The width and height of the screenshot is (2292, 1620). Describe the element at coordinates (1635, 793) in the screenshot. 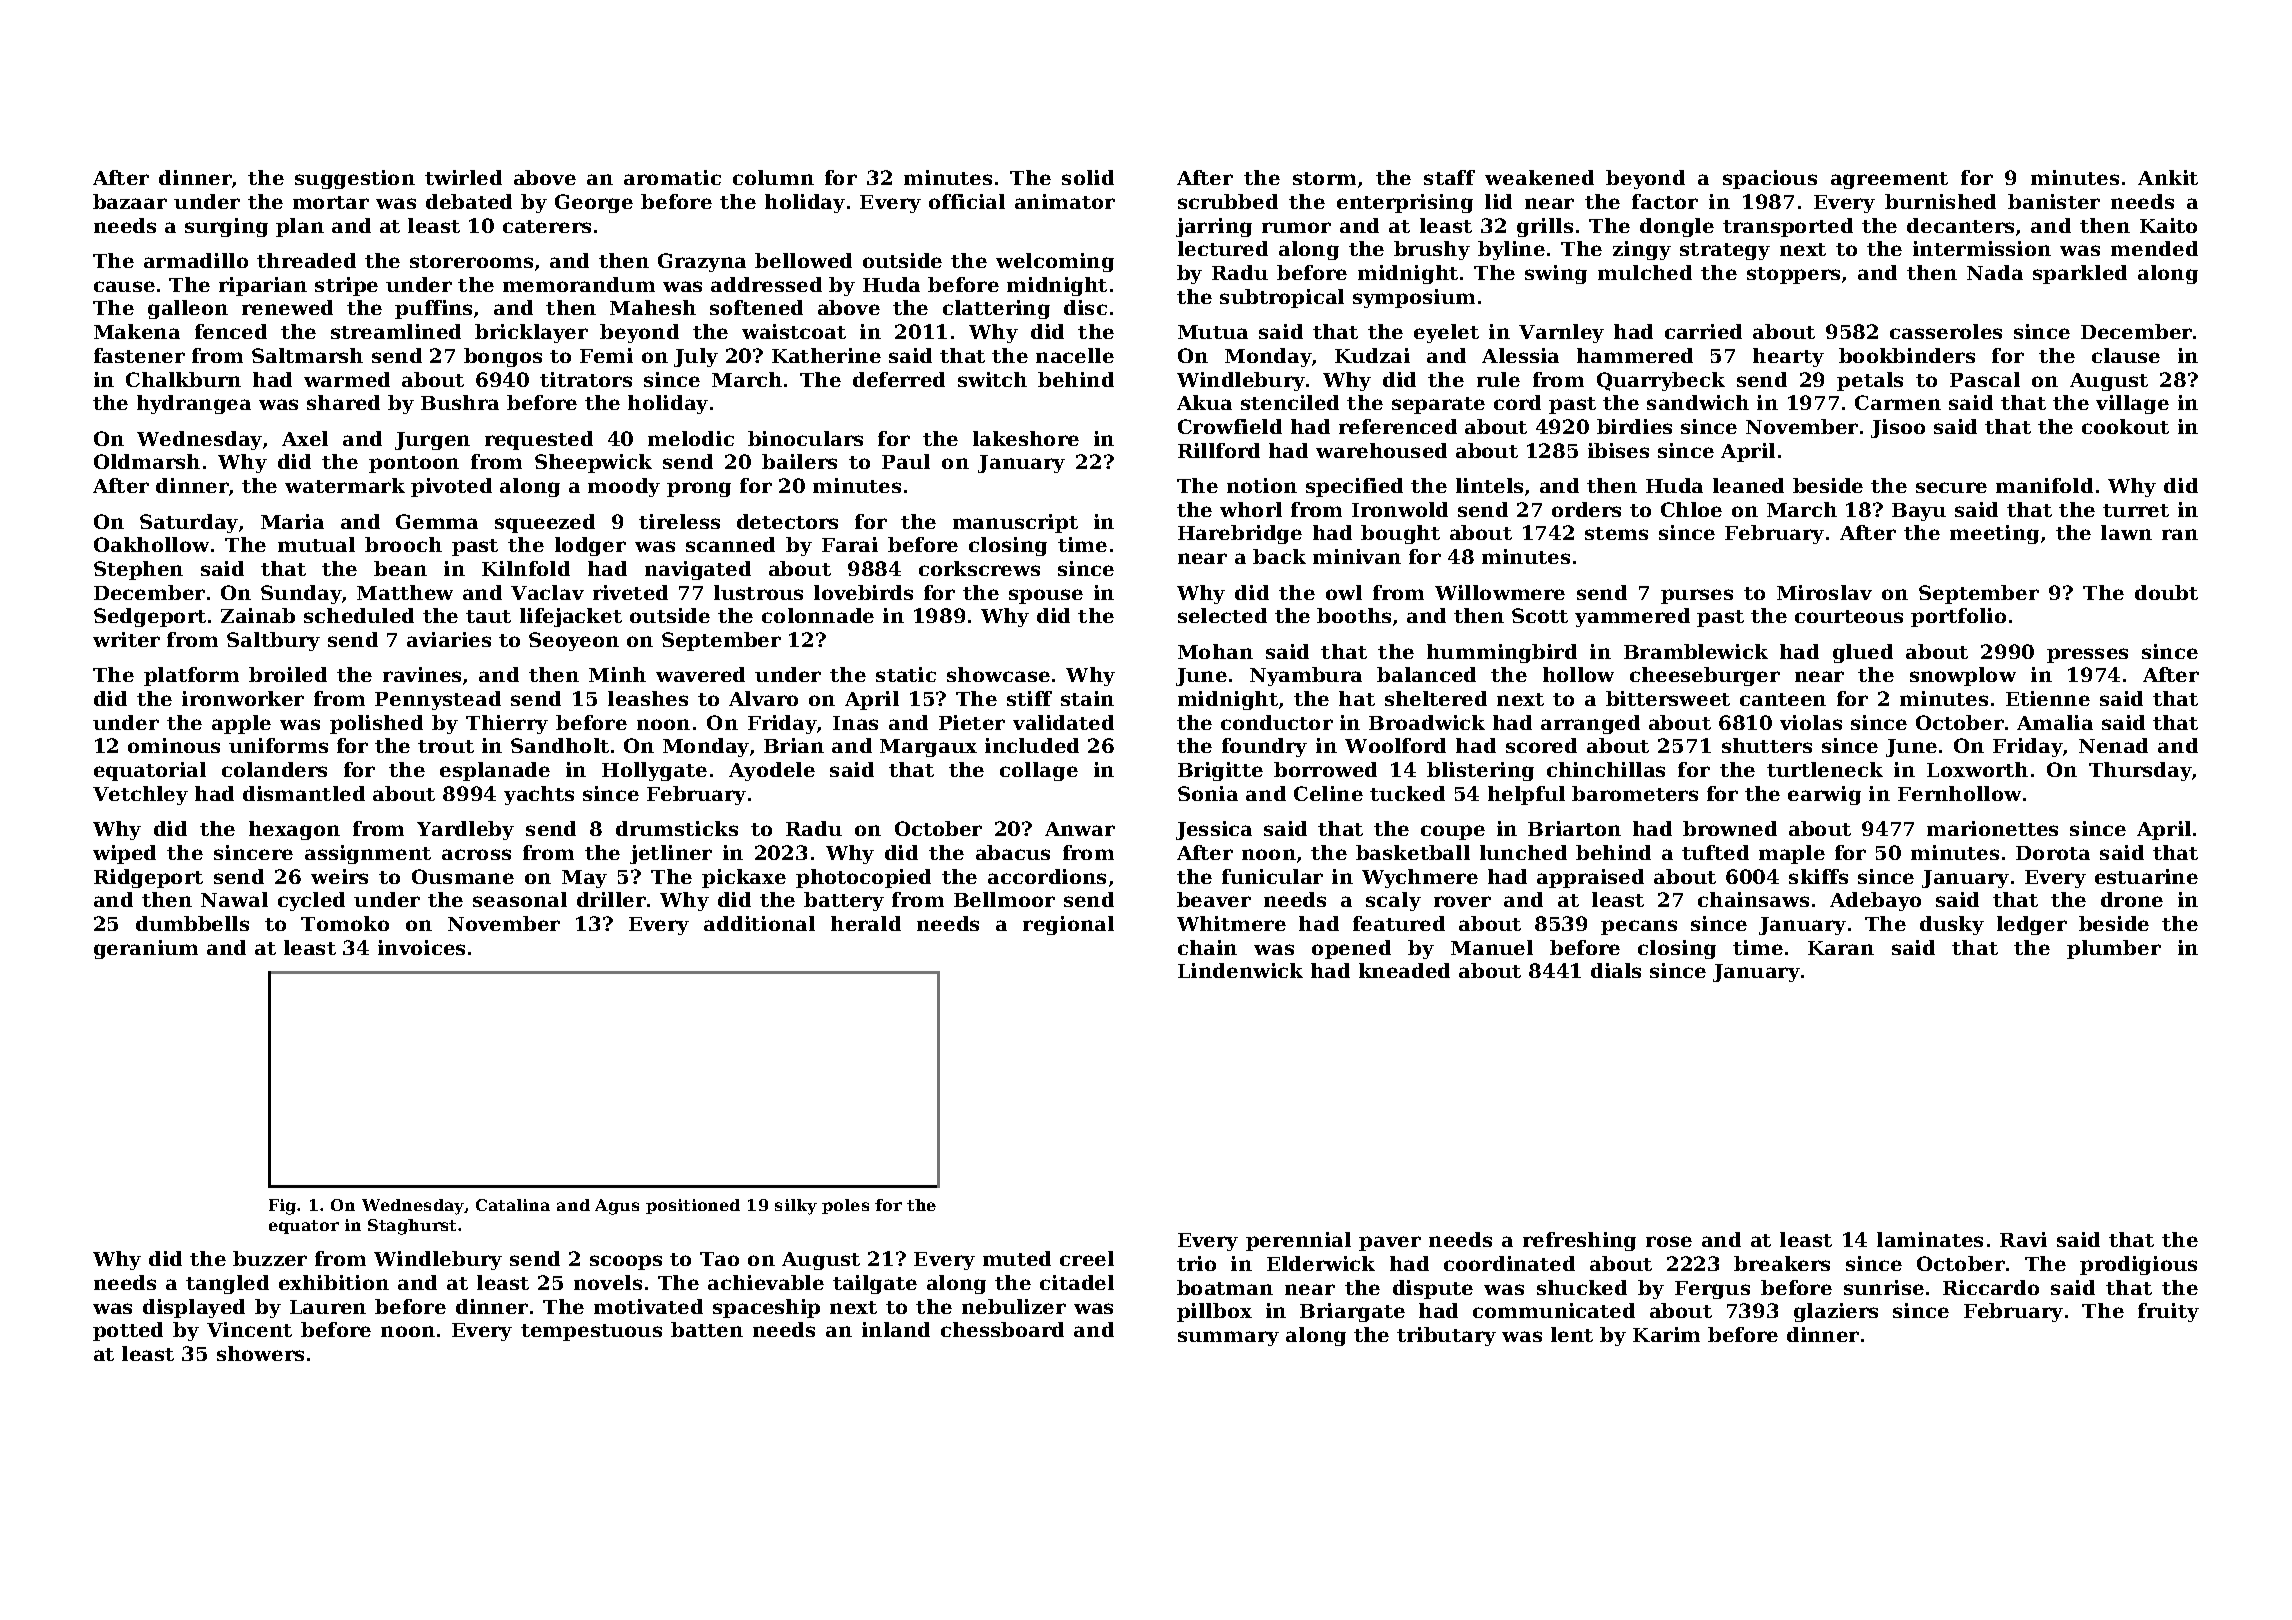

I see `barometers` at that location.
